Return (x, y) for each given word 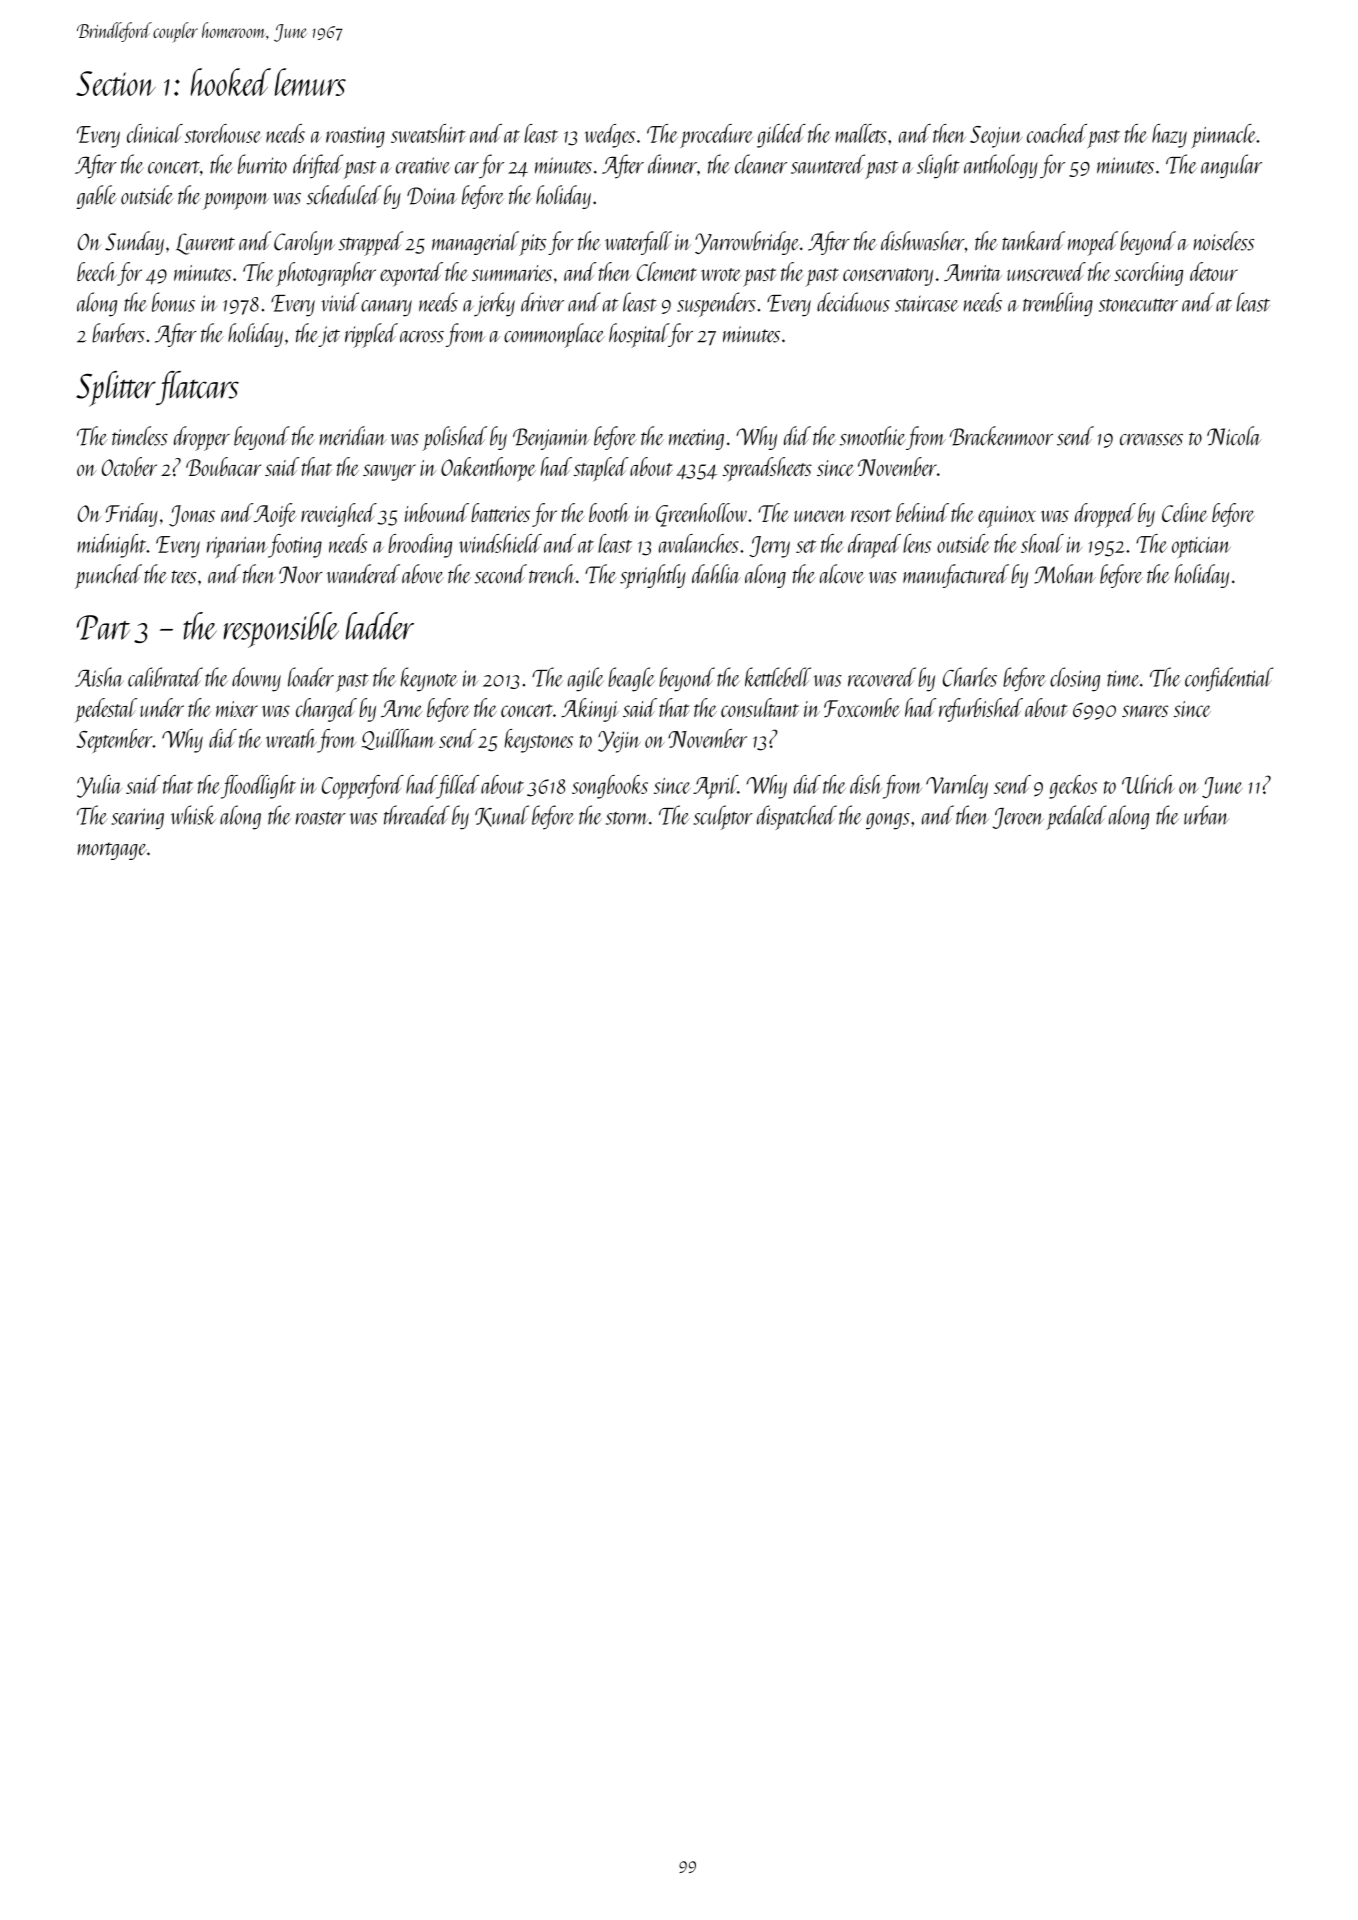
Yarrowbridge (747, 243)
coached (1057, 133)
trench (552, 574)
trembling (1058, 304)
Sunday (134, 243)
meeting (696, 439)
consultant (760, 707)
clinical (155, 133)
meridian (353, 436)
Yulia (99, 786)
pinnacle (1224, 136)
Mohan (1065, 574)
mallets (861, 133)
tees (184, 577)
